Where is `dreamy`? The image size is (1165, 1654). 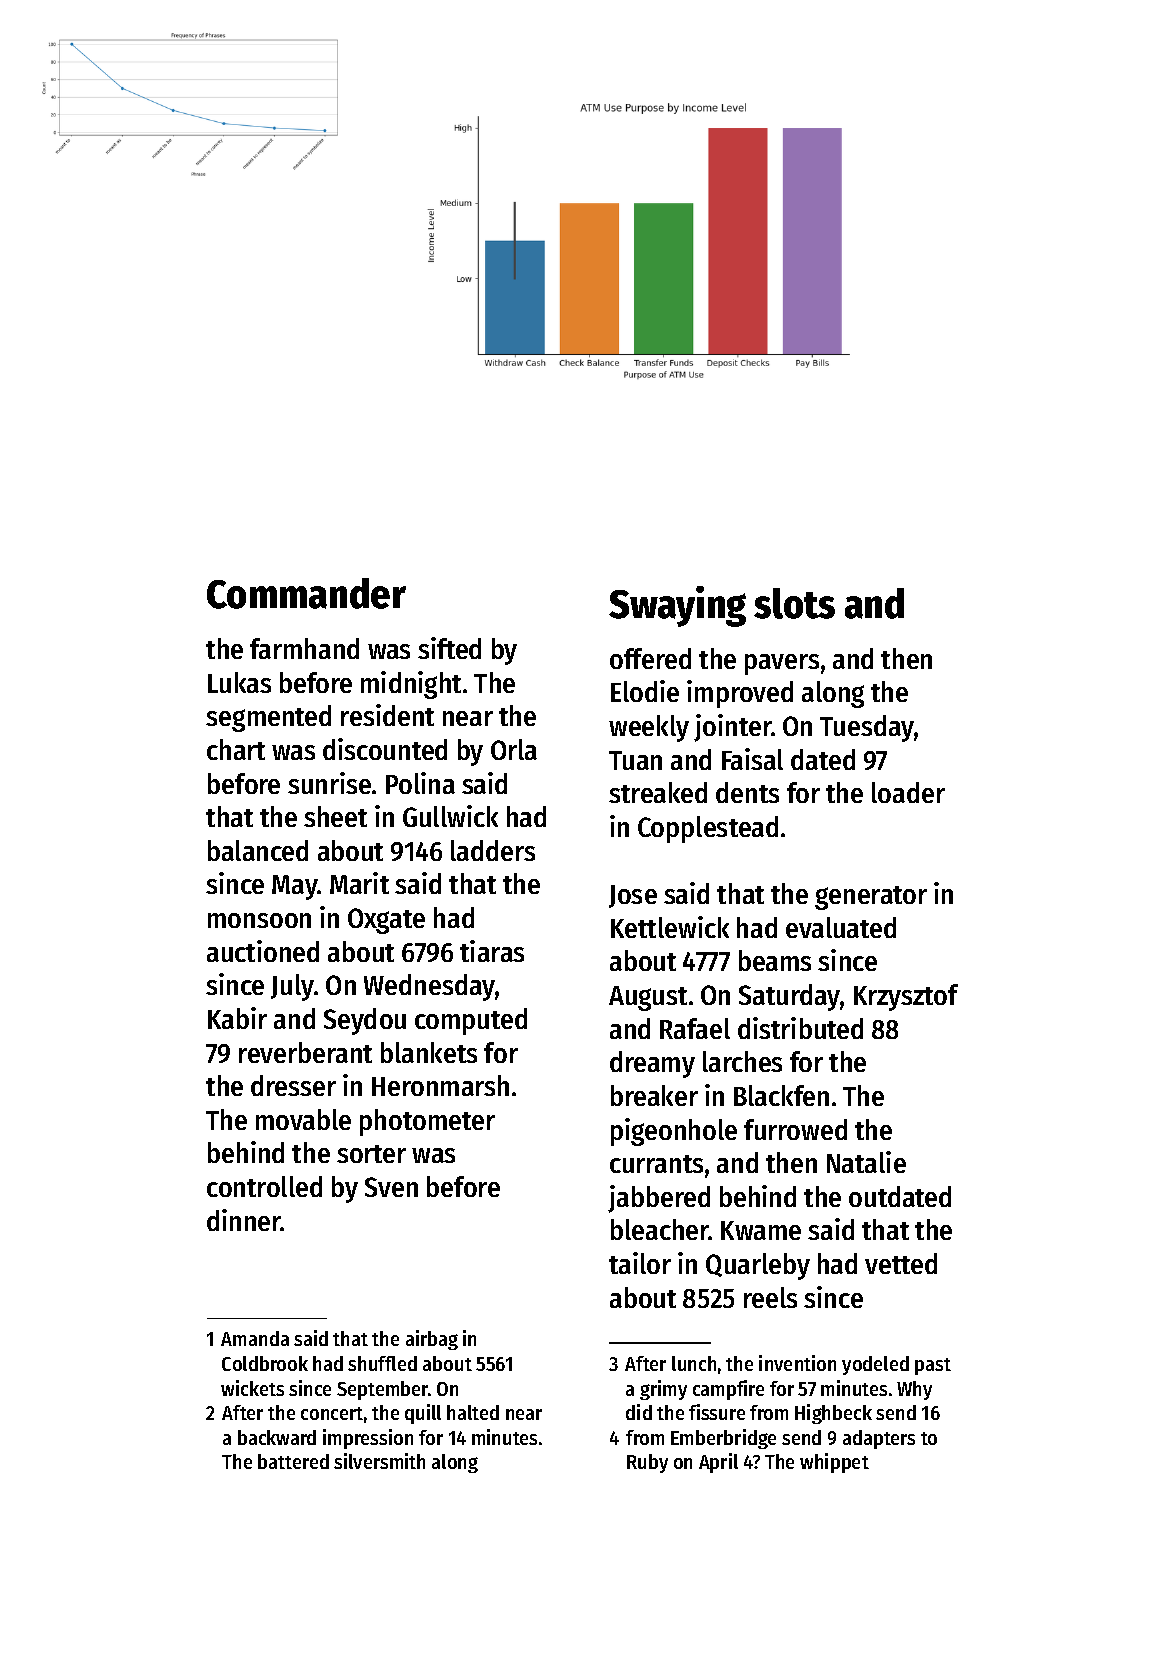
dreamy is located at coordinates (652, 1064).
